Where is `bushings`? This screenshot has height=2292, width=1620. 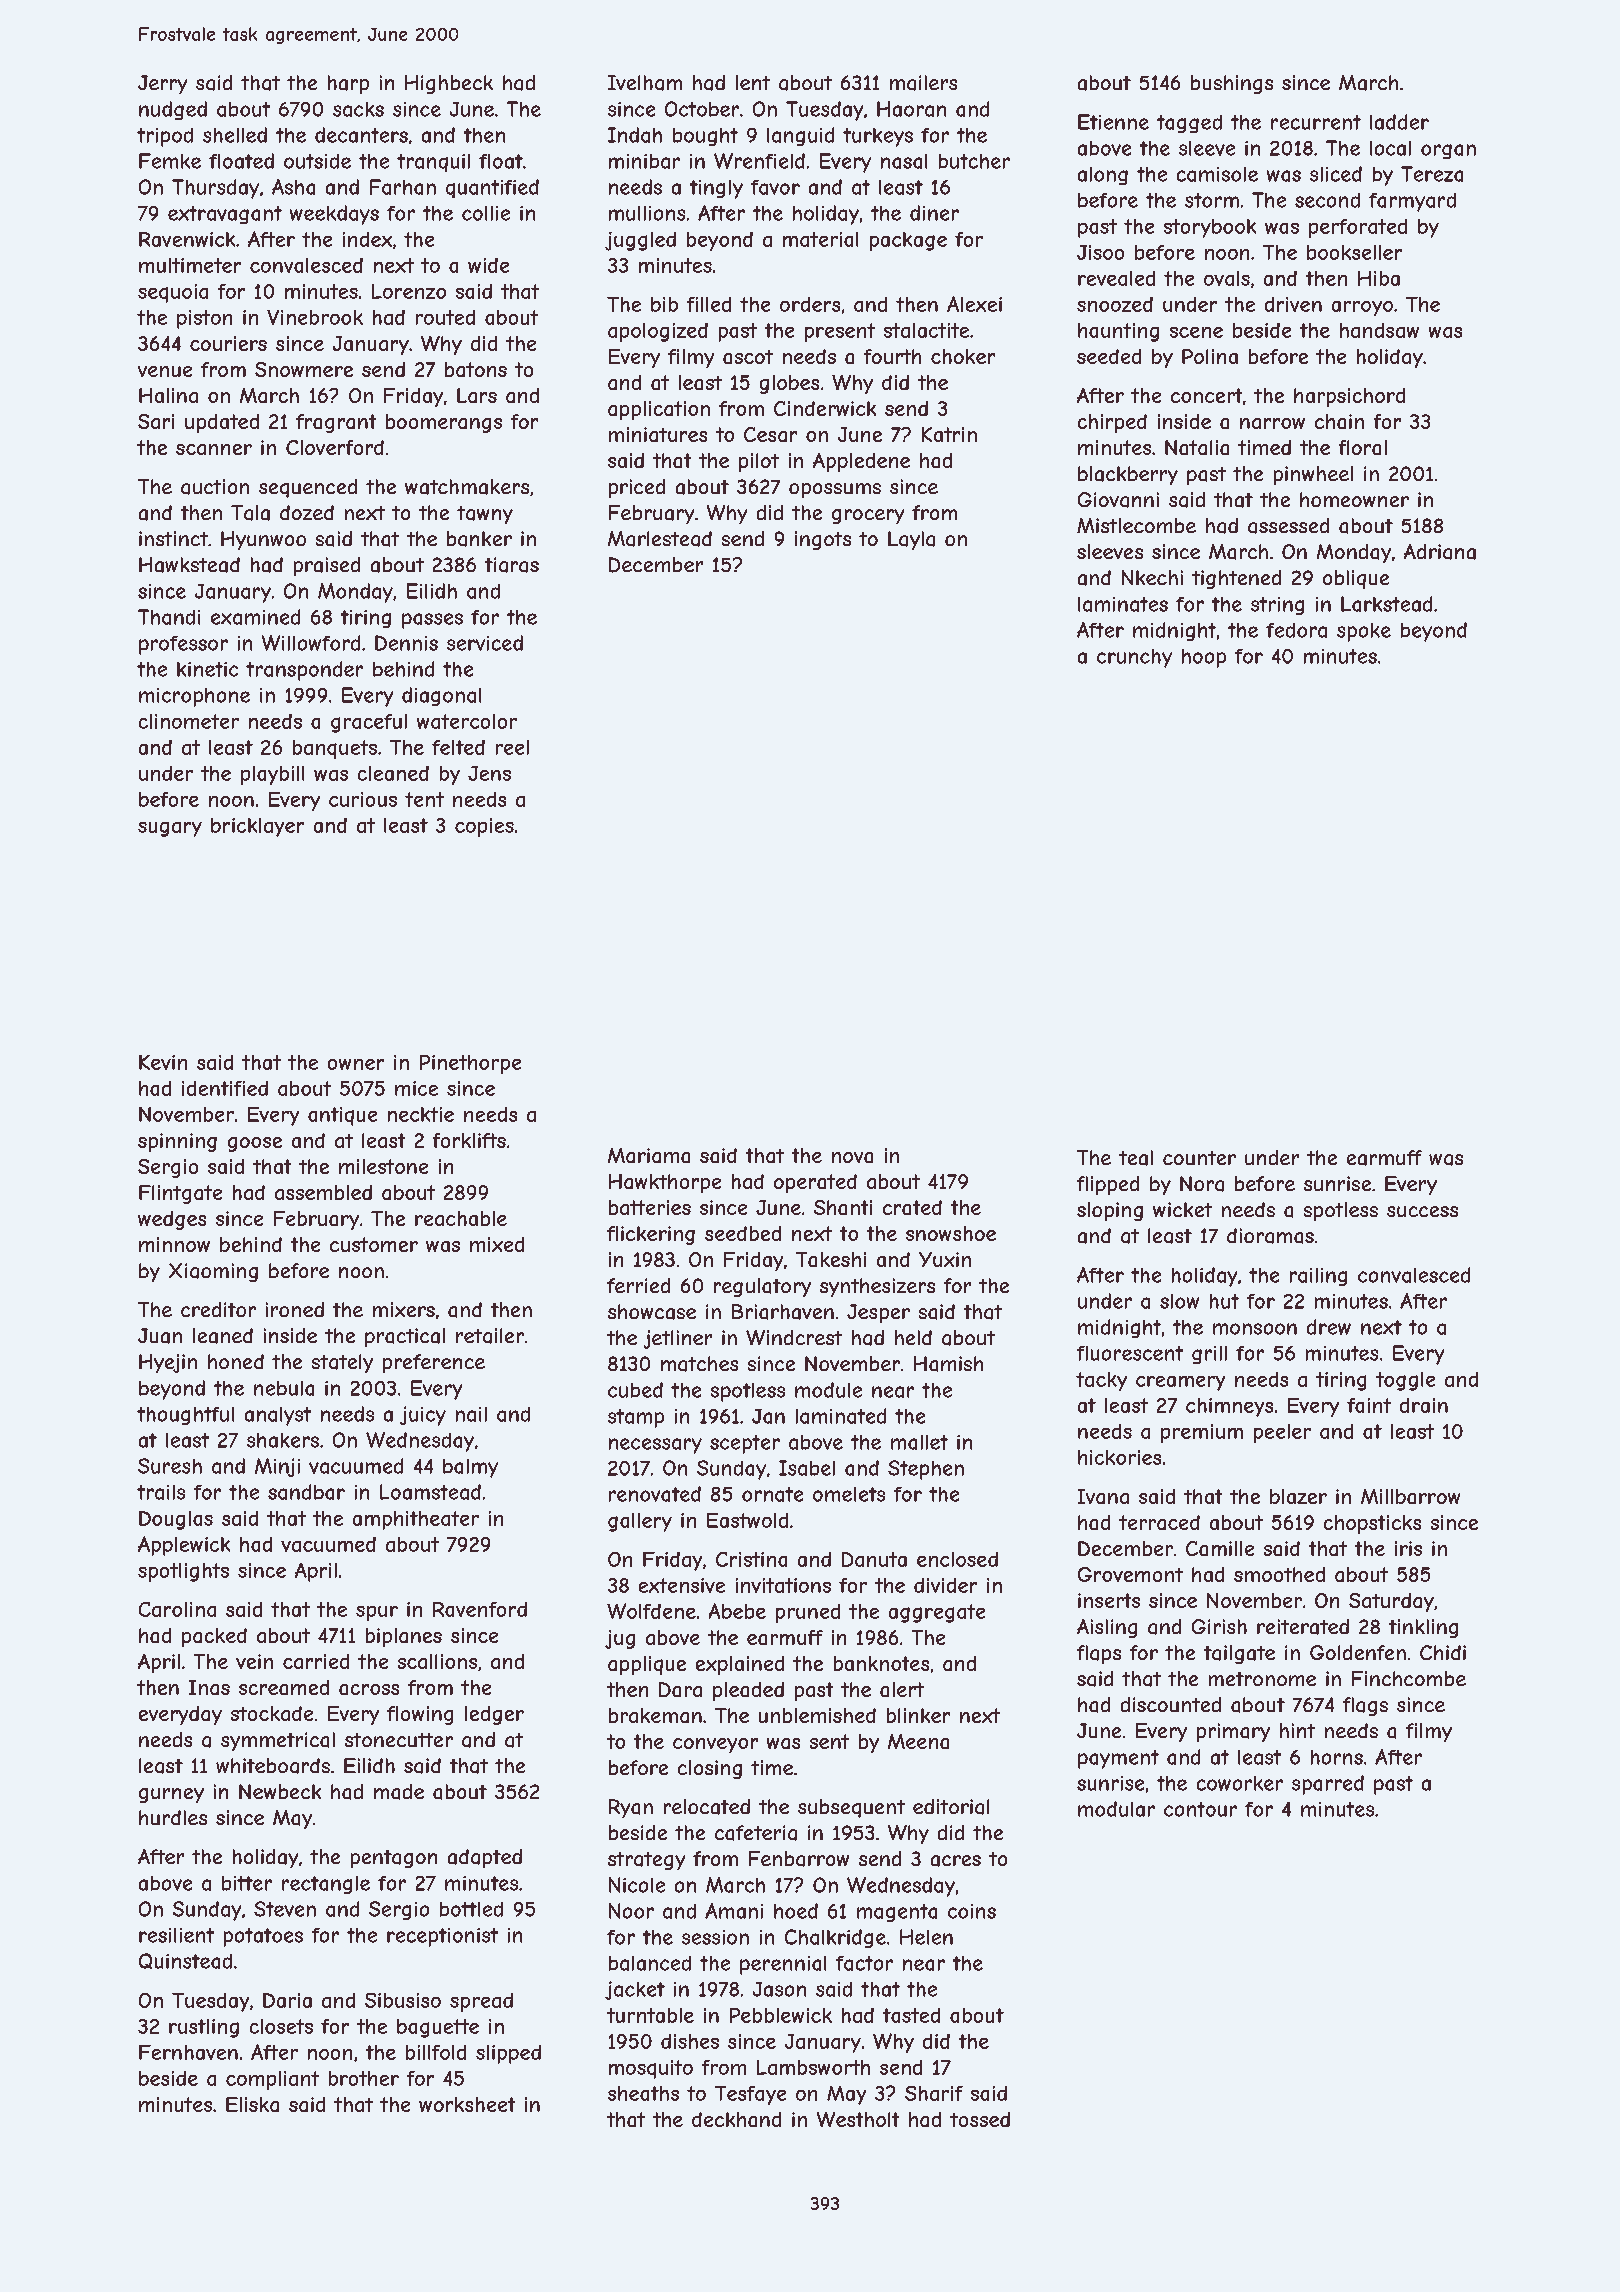 bushings is located at coordinates (1232, 84).
